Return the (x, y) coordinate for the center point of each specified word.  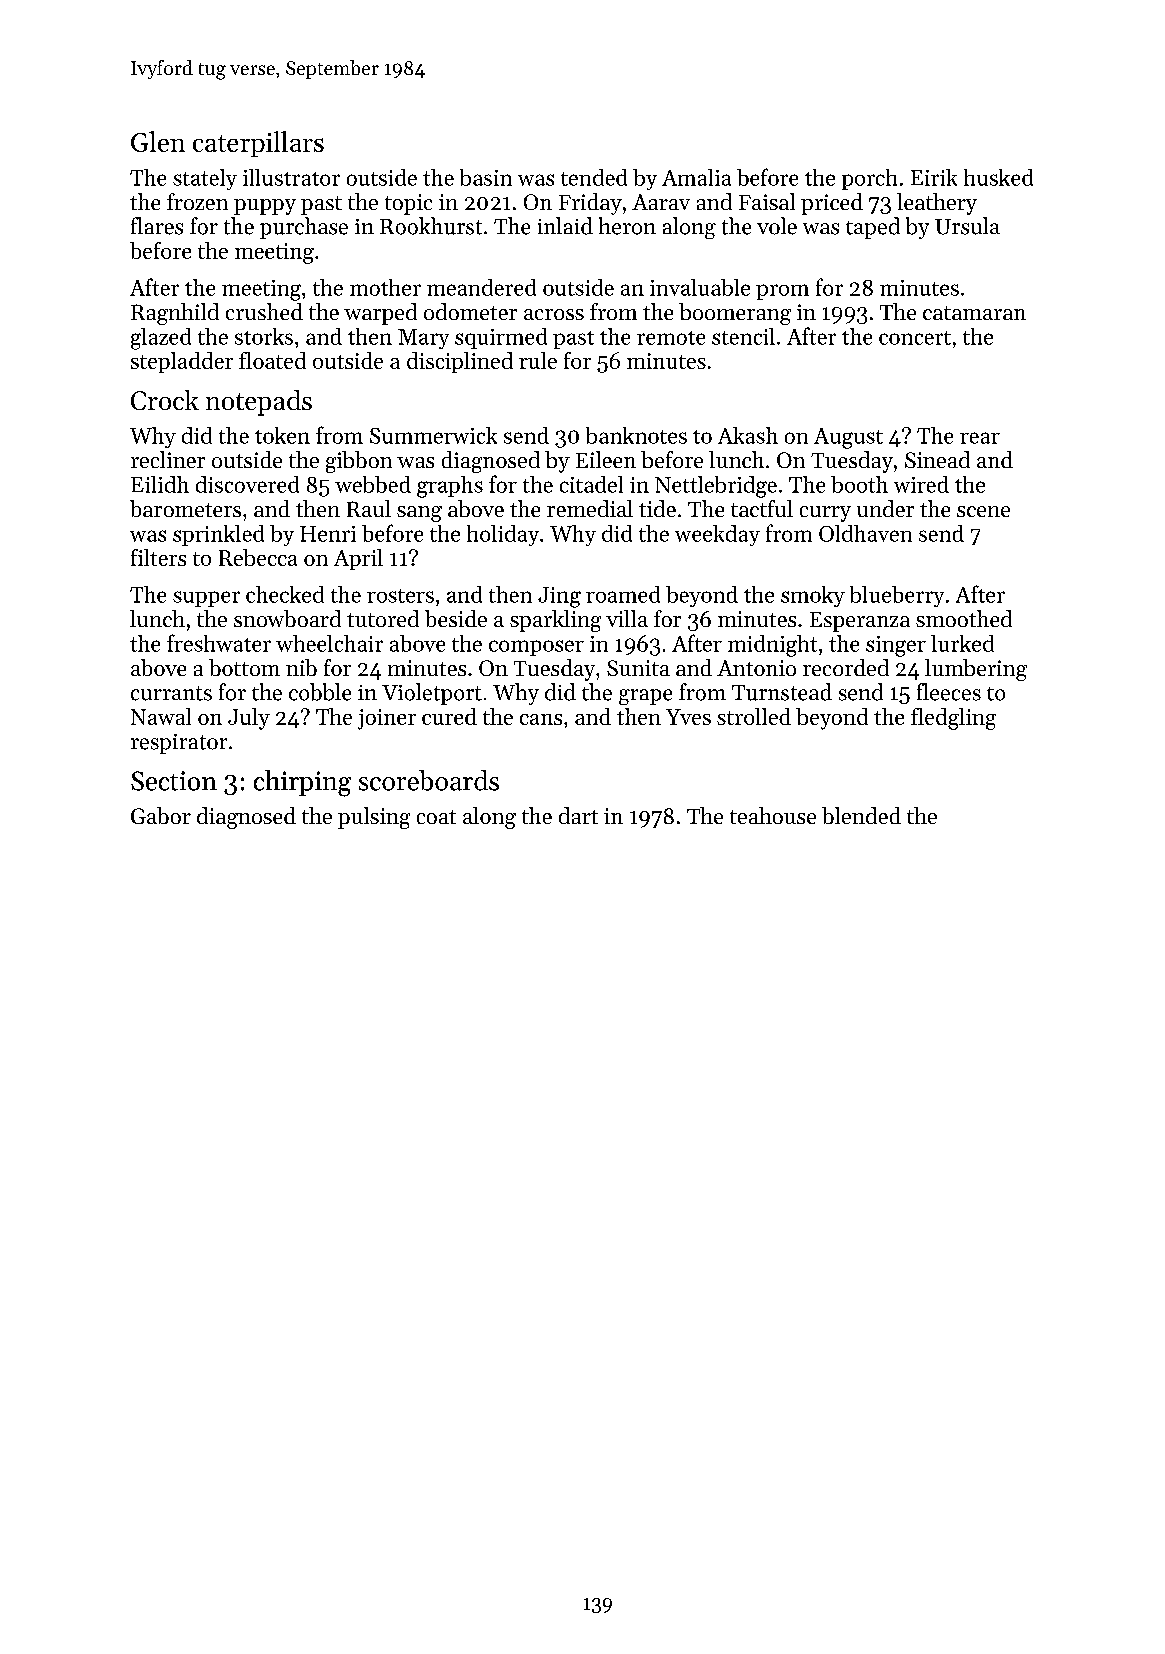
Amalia (696, 177)
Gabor (161, 815)
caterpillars (258, 144)
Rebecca (258, 557)
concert (915, 338)
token (282, 435)
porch (869, 179)
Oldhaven (865, 533)
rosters (400, 596)
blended (861, 815)
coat (436, 817)
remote (671, 338)
